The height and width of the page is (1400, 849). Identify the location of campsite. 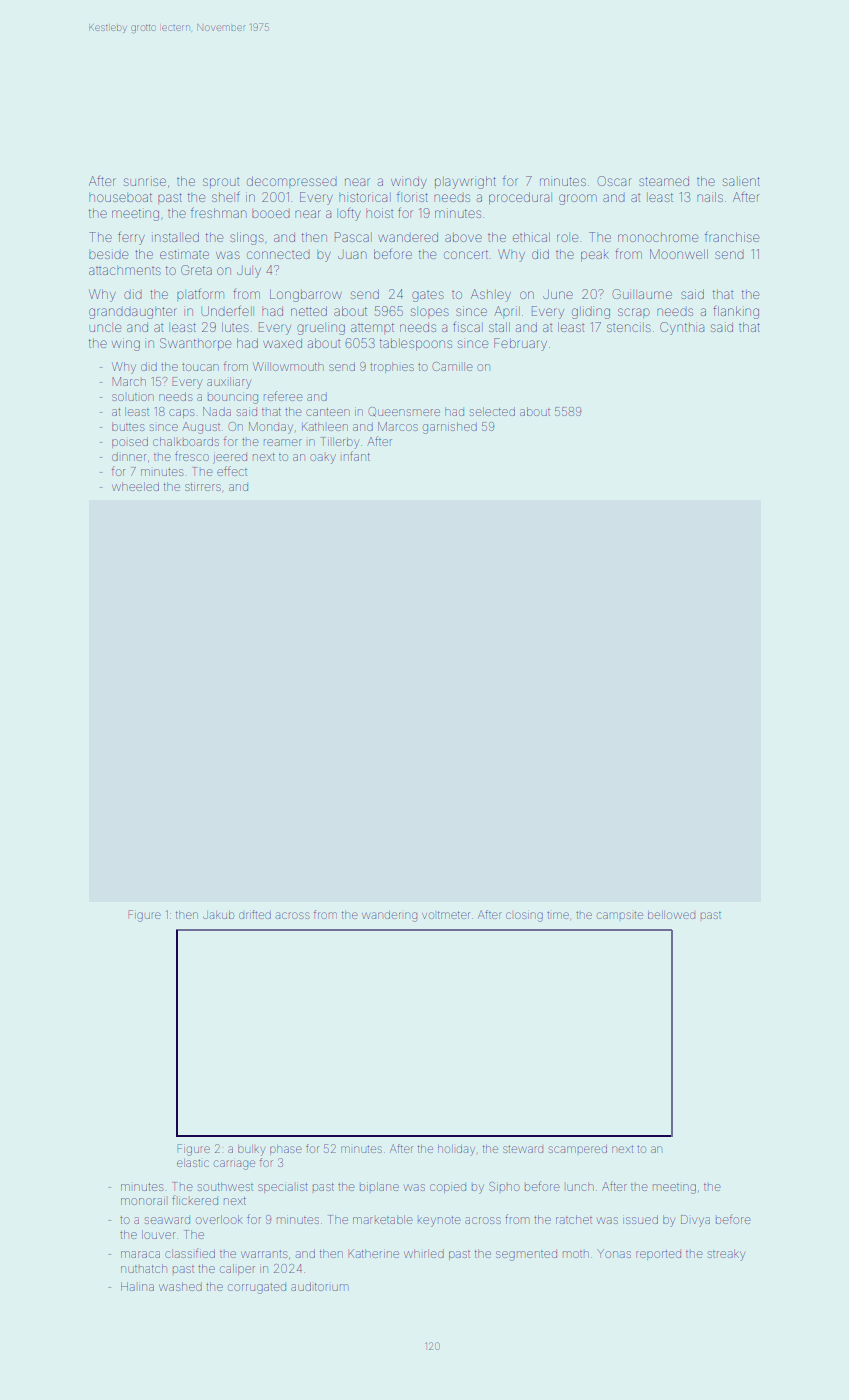
(620, 915).
